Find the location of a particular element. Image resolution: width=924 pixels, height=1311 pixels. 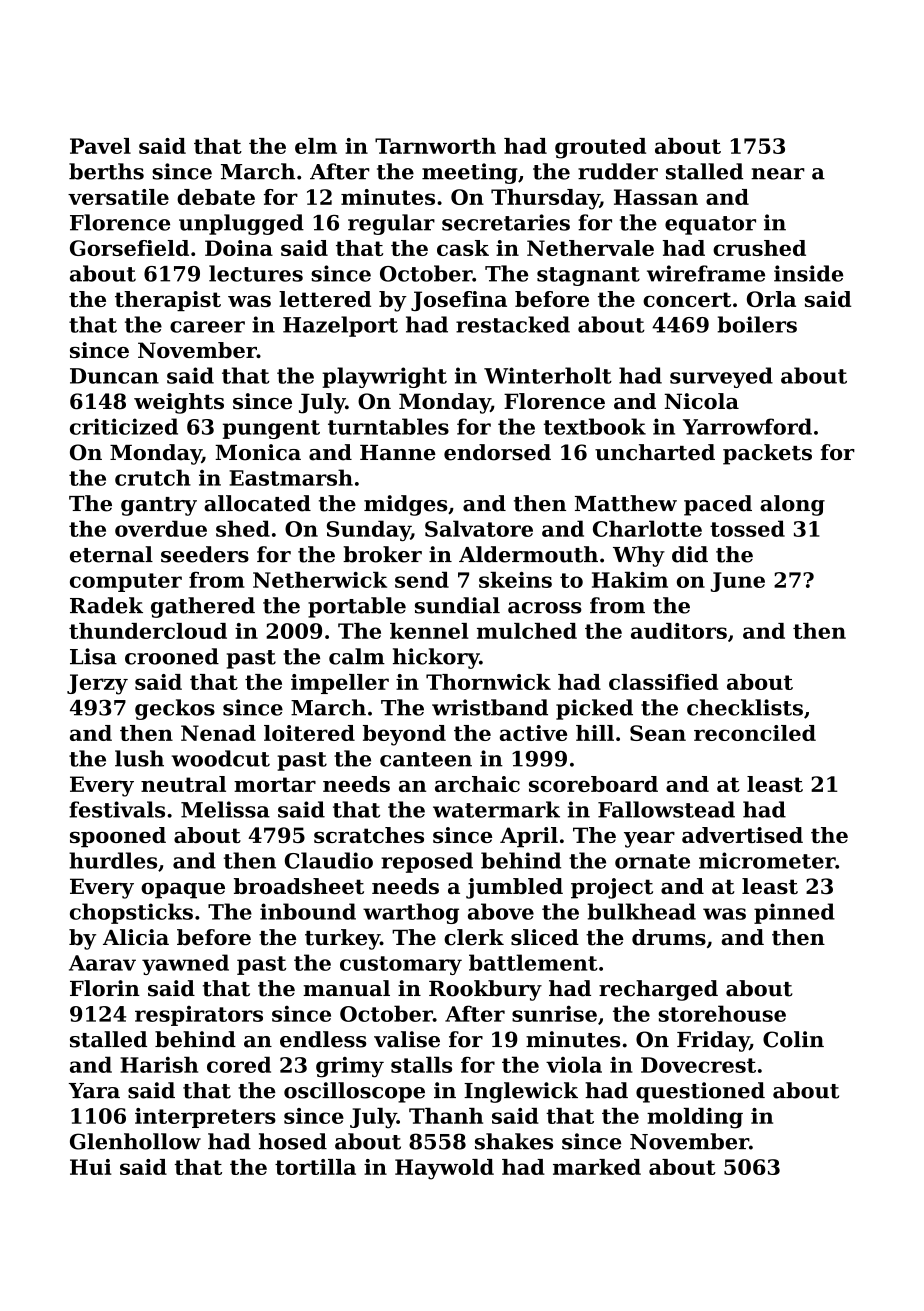

respirators is located at coordinates (199, 1016).
